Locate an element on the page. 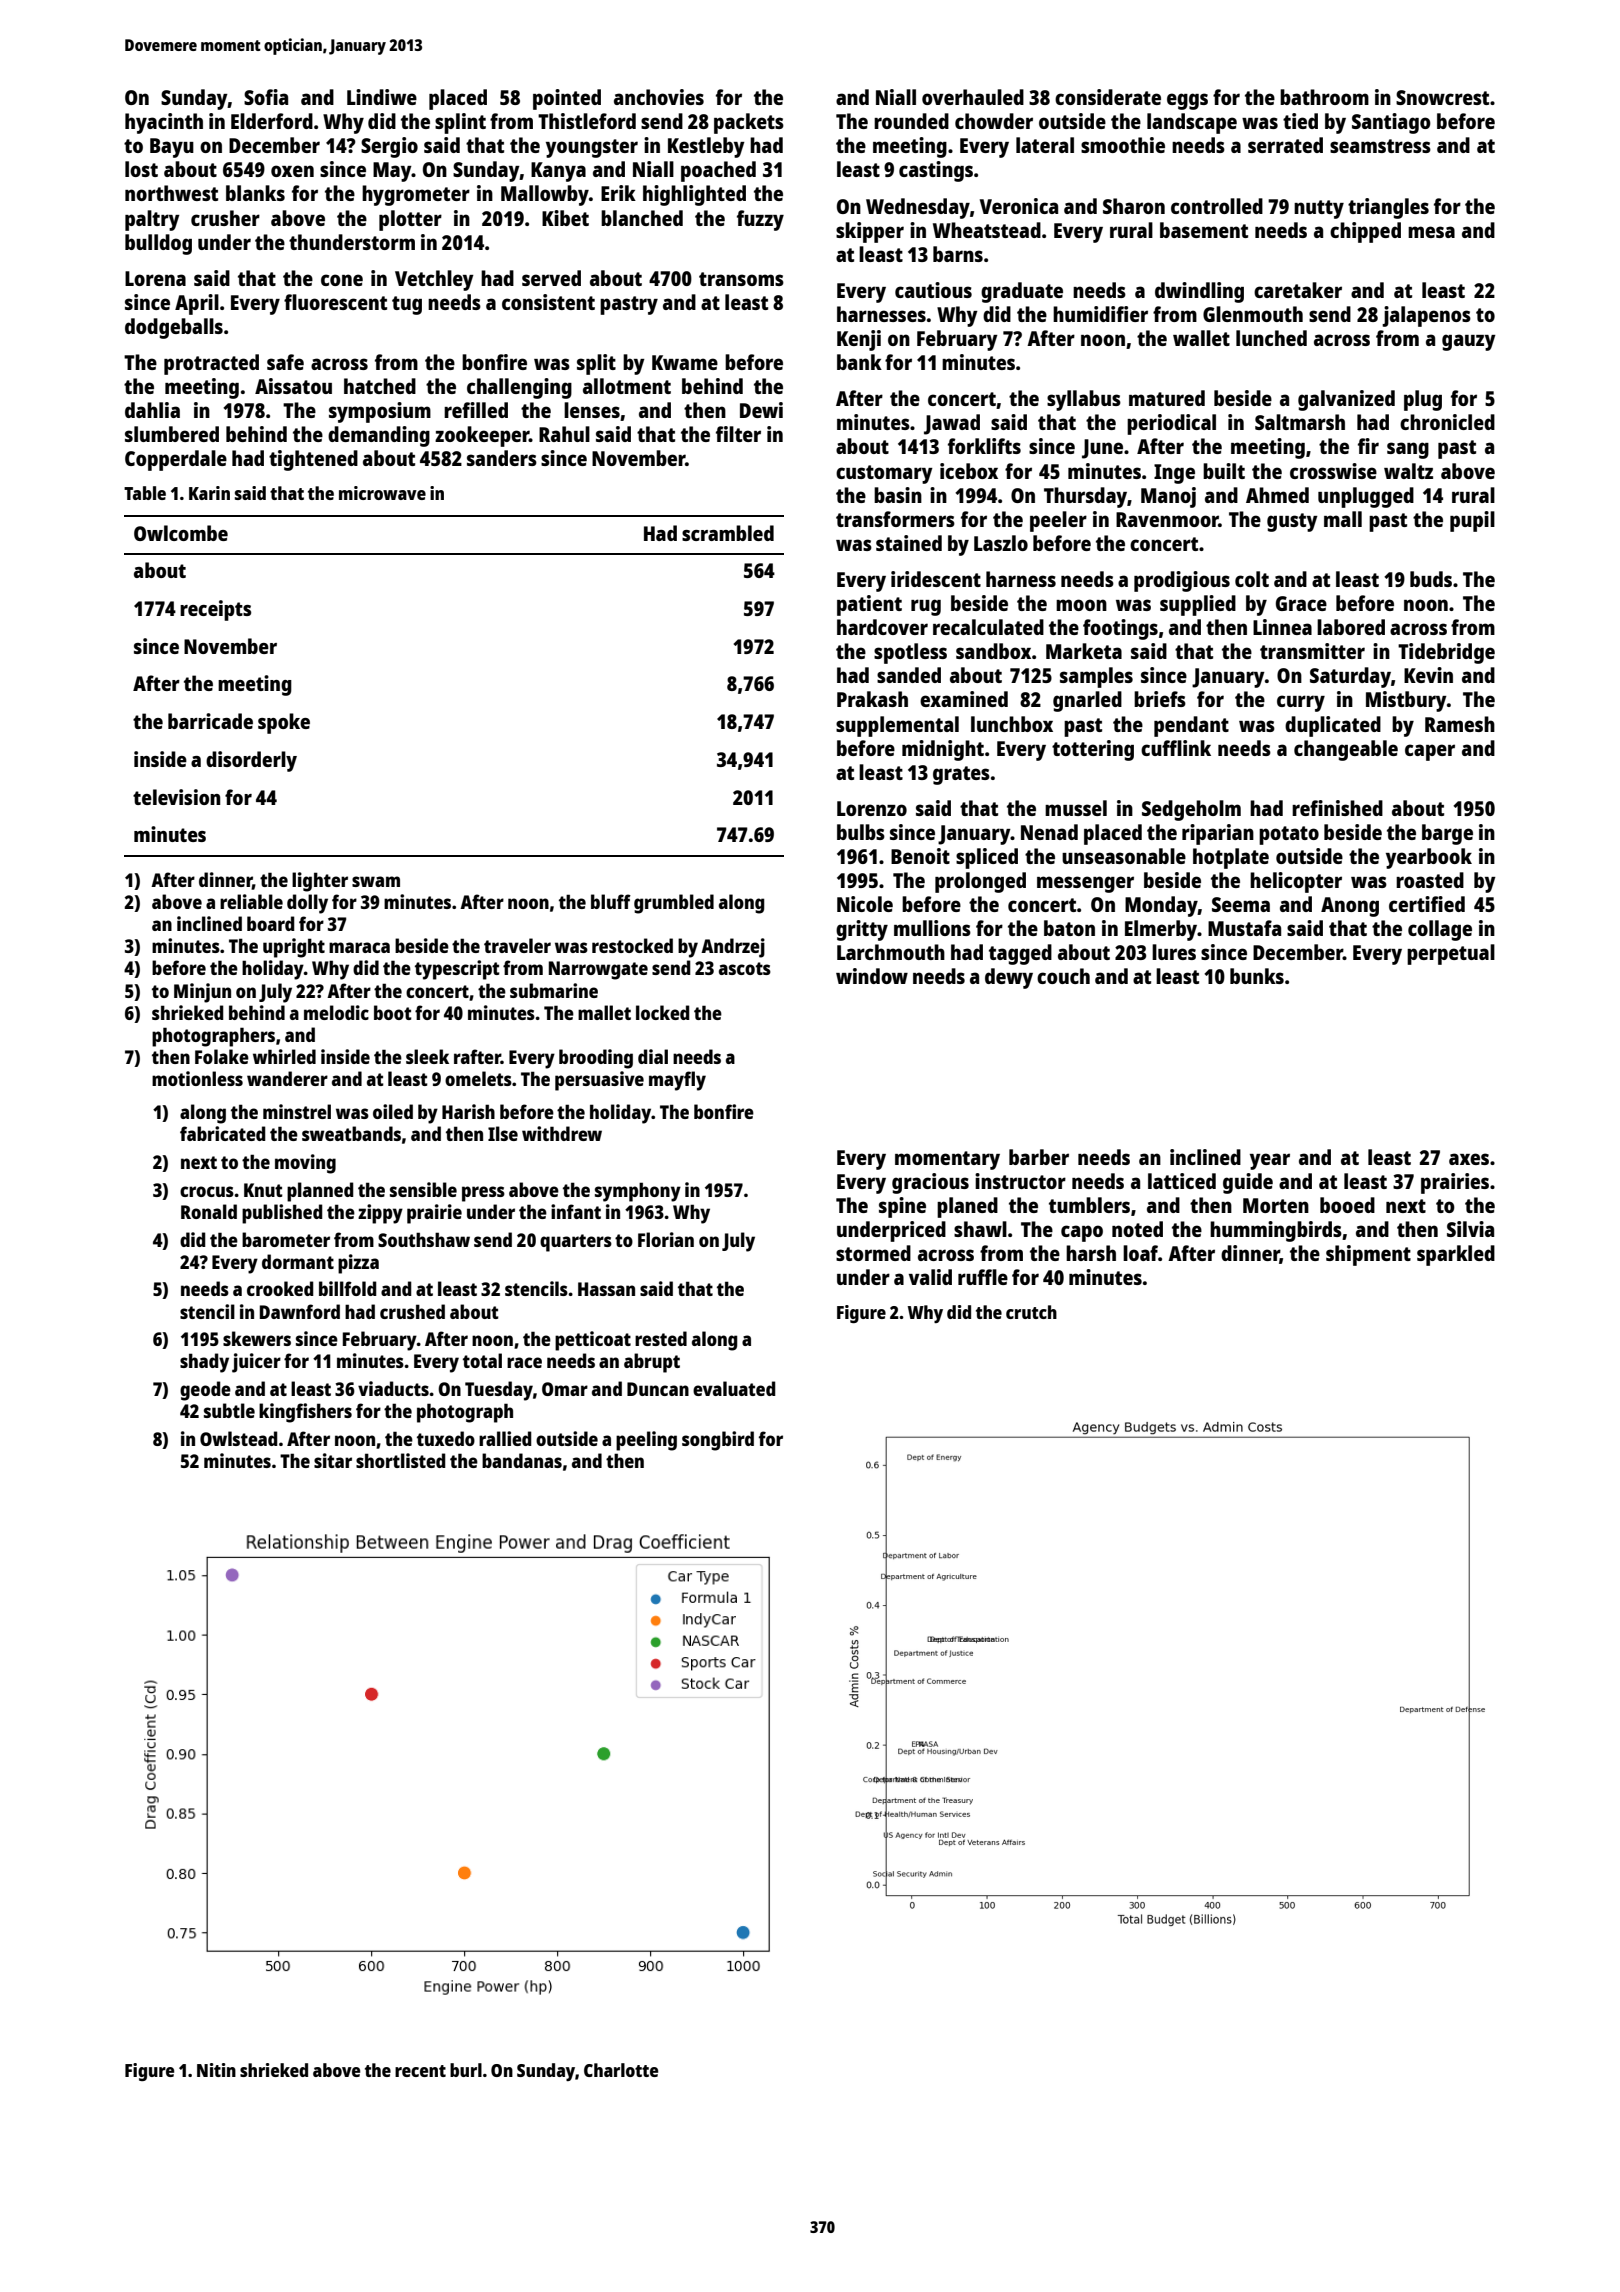  barricade is located at coordinates (210, 721).
